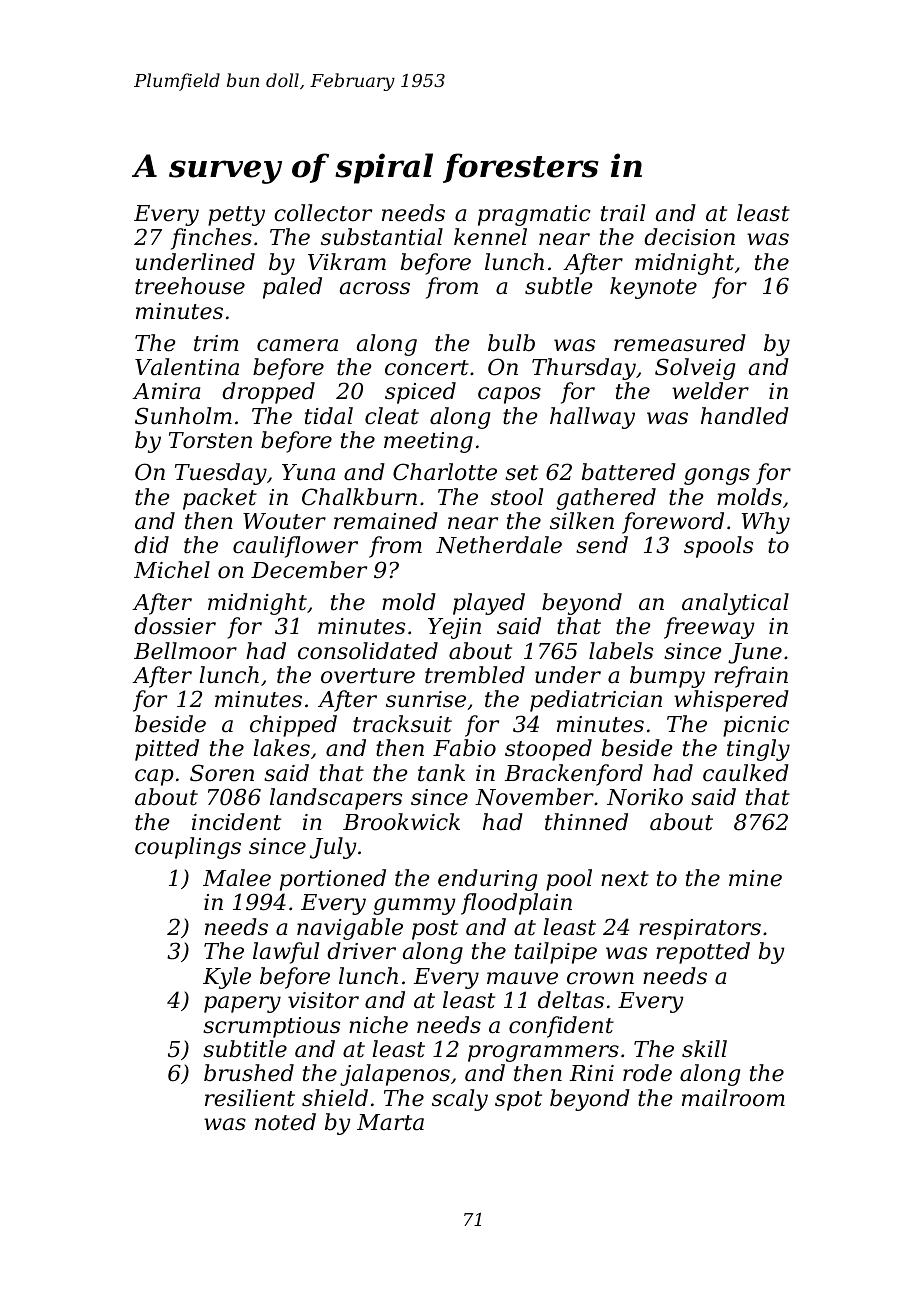  Describe the element at coordinates (382, 237) in the screenshot. I see `substantial` at that location.
